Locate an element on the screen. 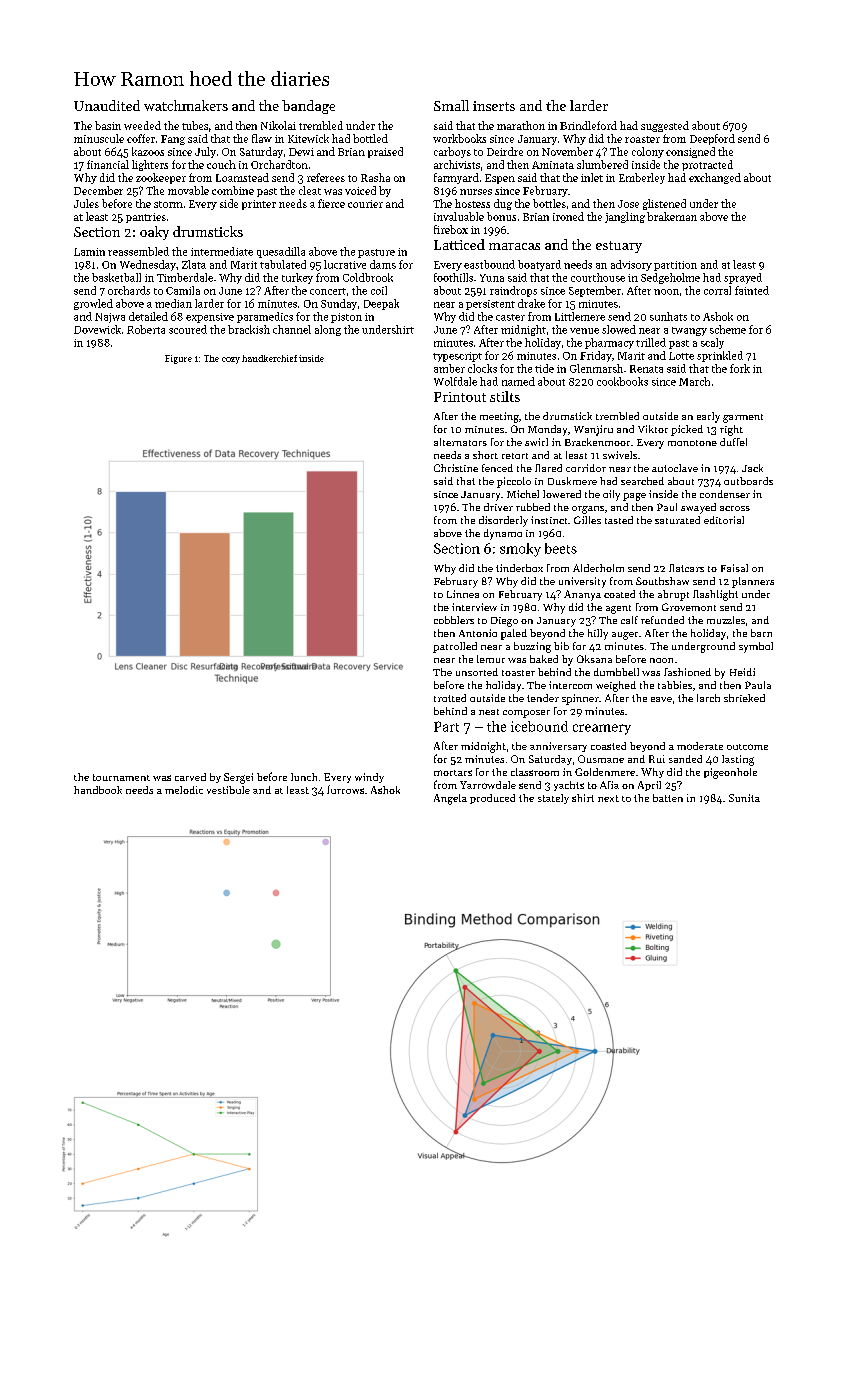 The height and width of the screenshot is (1400, 849). tournament is located at coordinates (121, 777).
